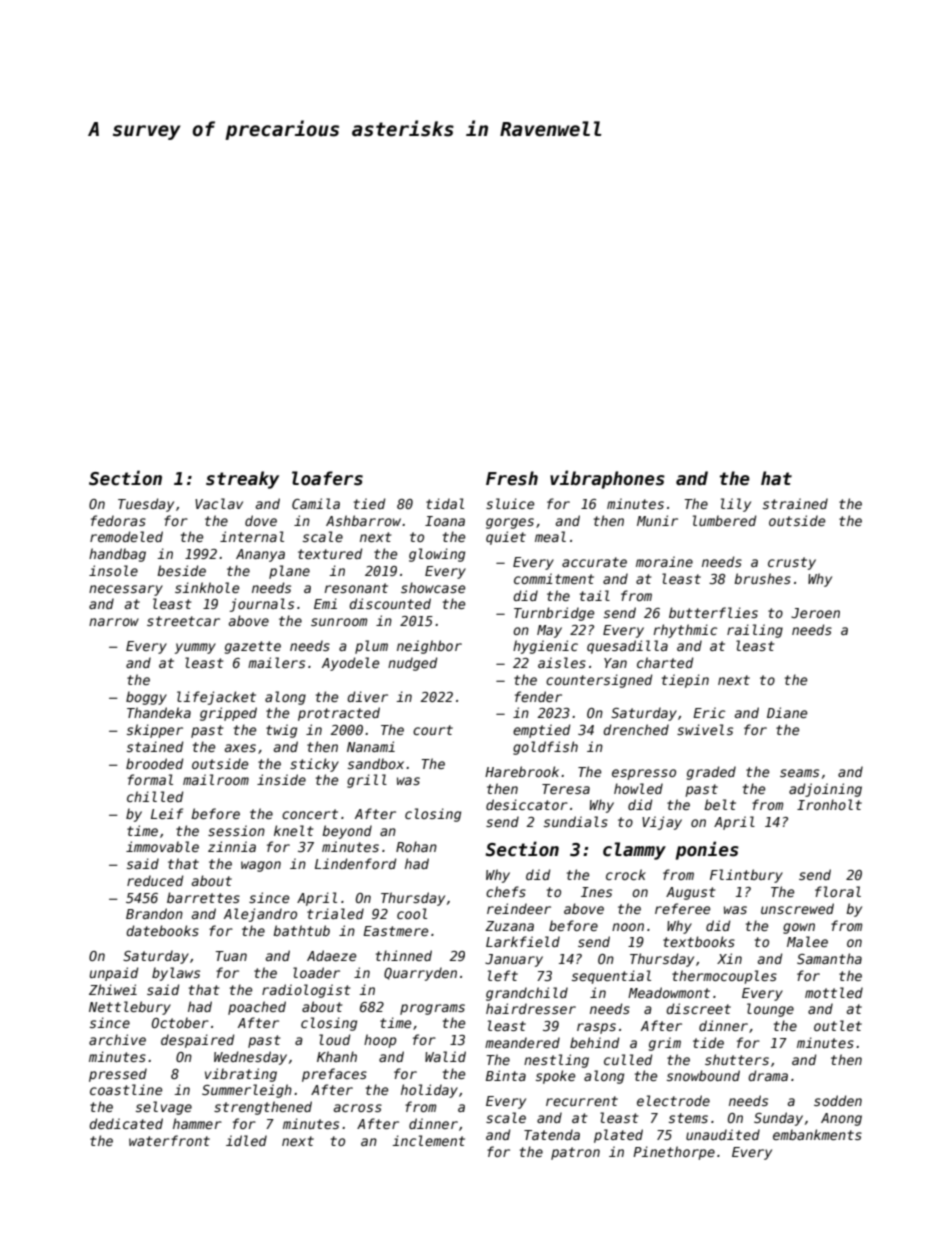 Image resolution: width=952 pixels, height=1233 pixels. What do you see at coordinates (363, 520) in the document?
I see `Ashbarrow` at bounding box center [363, 520].
